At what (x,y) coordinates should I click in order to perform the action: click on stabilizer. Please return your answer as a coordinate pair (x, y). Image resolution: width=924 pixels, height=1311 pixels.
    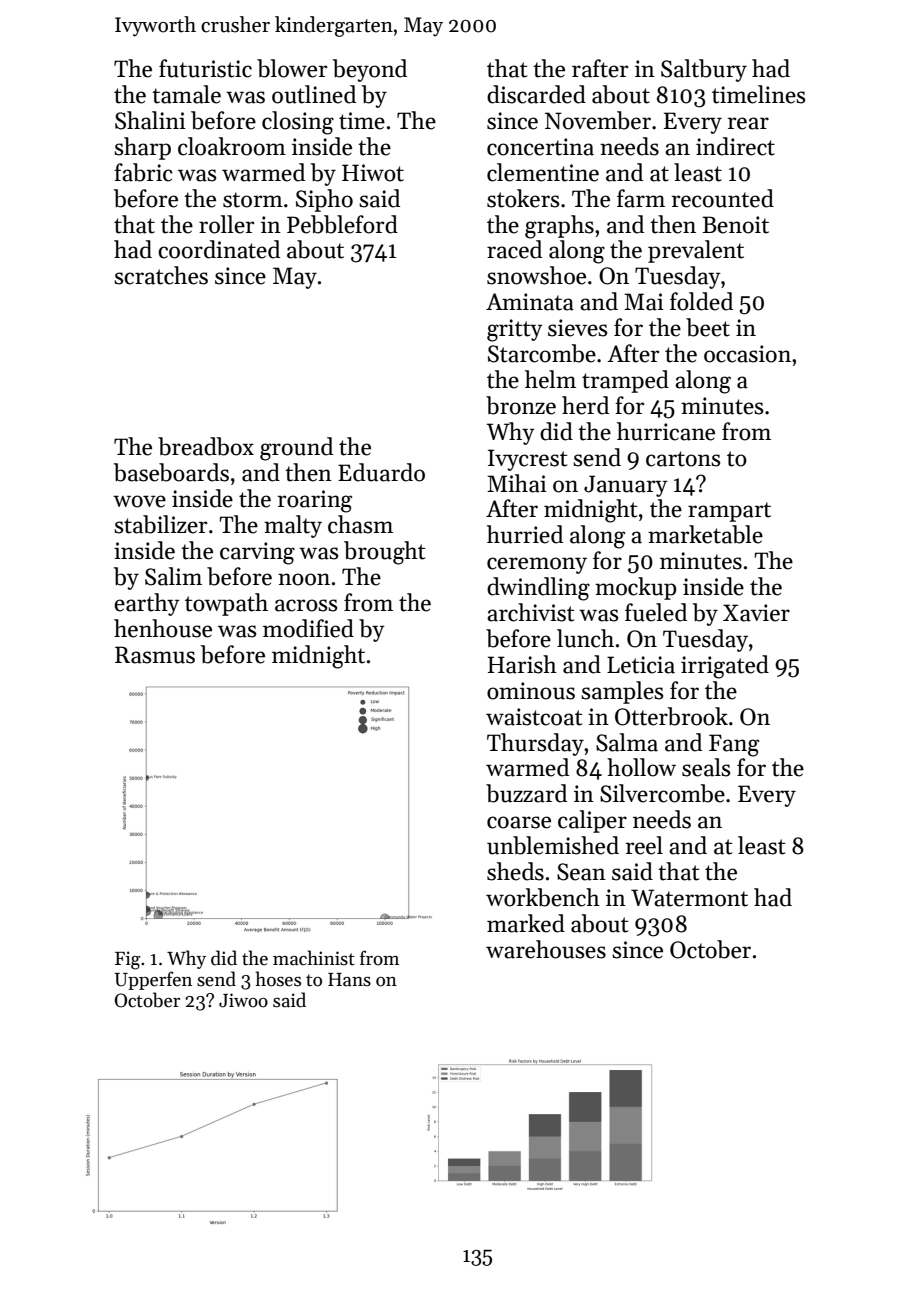
    Looking at the image, I should click on (160, 524).
